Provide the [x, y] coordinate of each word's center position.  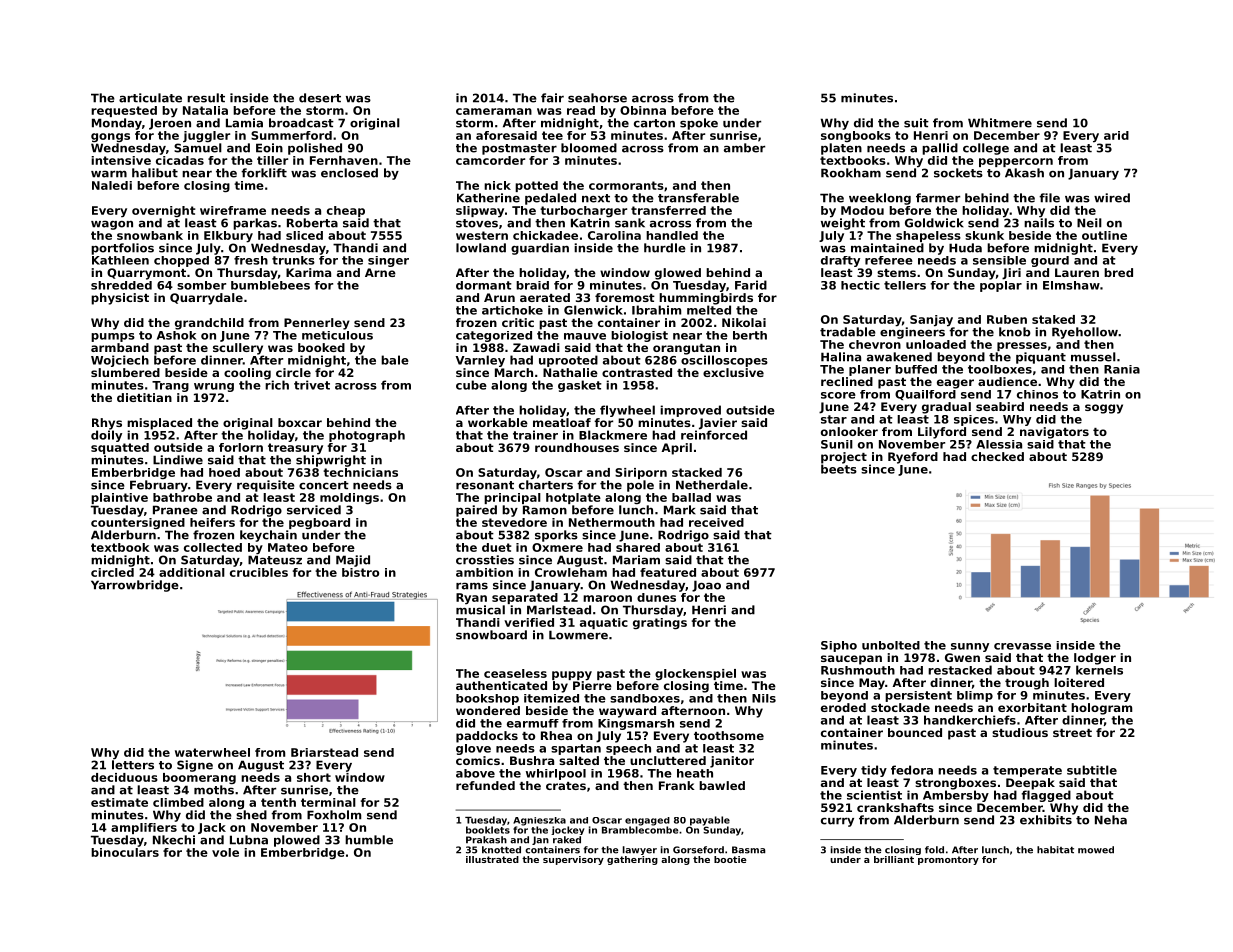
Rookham [851, 173]
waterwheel [212, 752]
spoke [699, 124]
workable [498, 422]
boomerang [199, 778]
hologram [1101, 709]
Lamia [244, 123]
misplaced [159, 424]
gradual [946, 408]
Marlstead [559, 610]
